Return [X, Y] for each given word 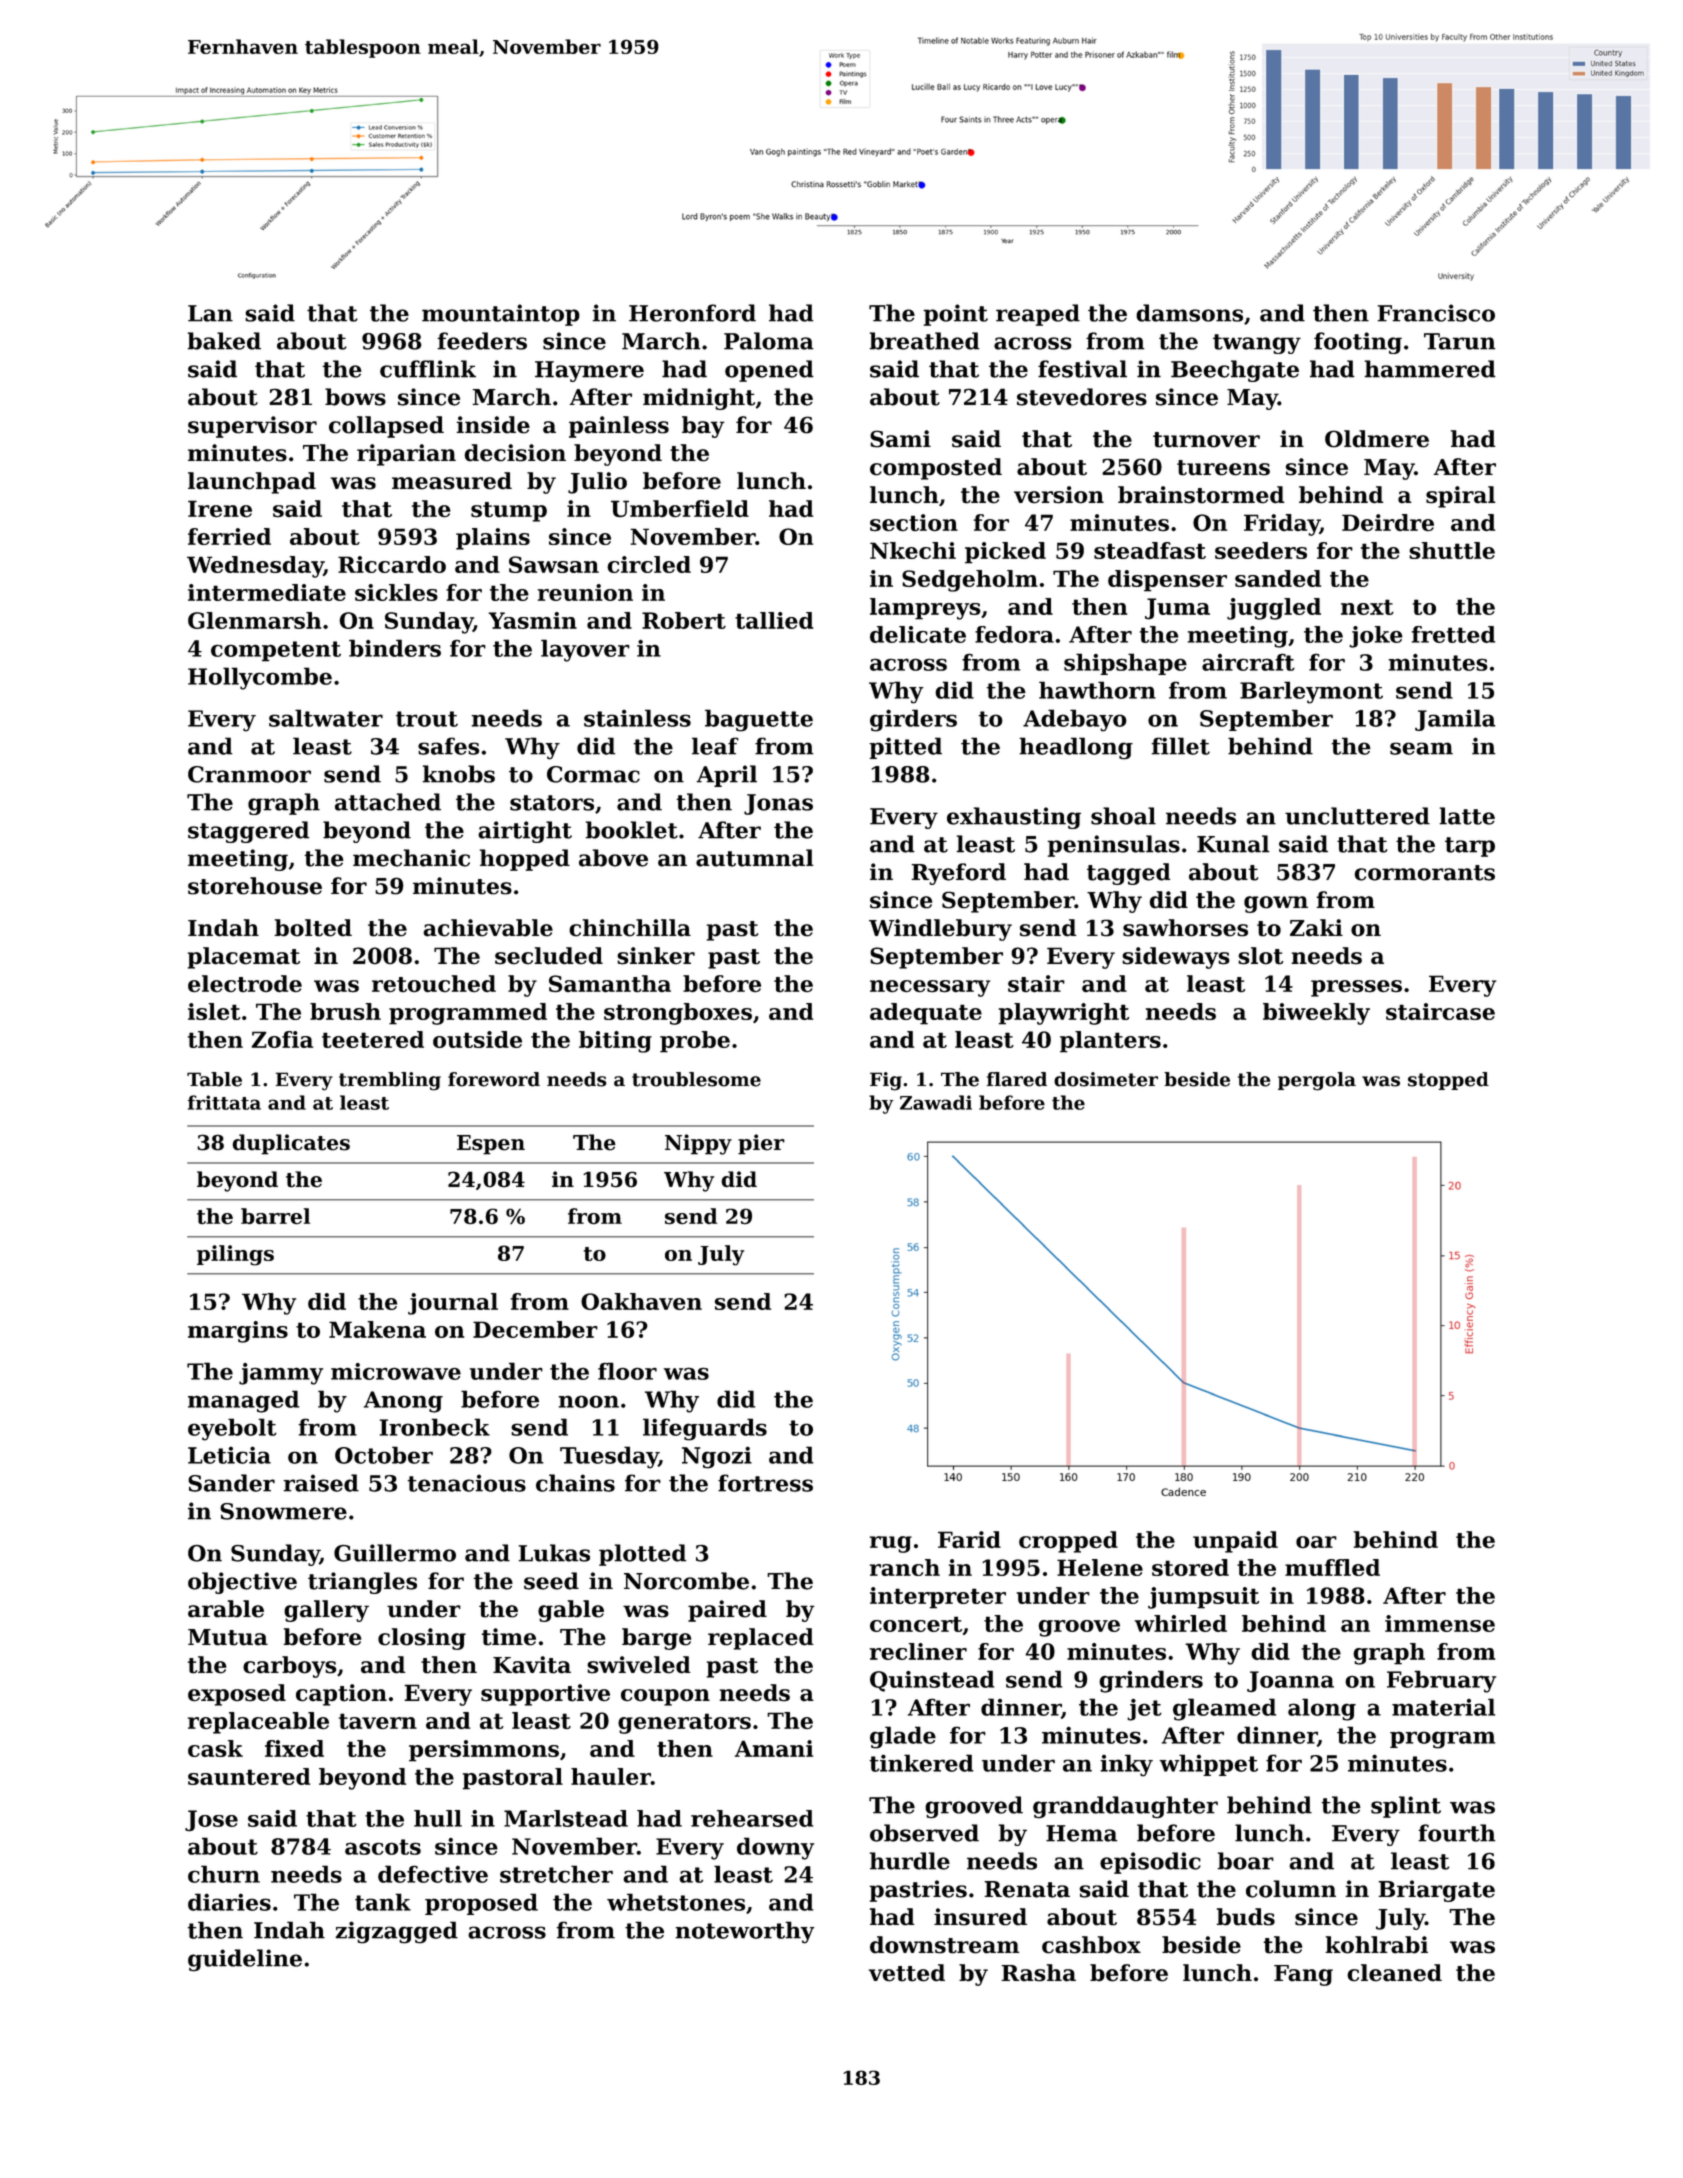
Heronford [692, 313]
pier [761, 1144]
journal [453, 1304]
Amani [774, 1748]
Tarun [1460, 341]
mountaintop [501, 315]
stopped [1448, 1081]
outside [477, 1039]
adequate [926, 1014]
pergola [1317, 1081]
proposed [481, 1904]
